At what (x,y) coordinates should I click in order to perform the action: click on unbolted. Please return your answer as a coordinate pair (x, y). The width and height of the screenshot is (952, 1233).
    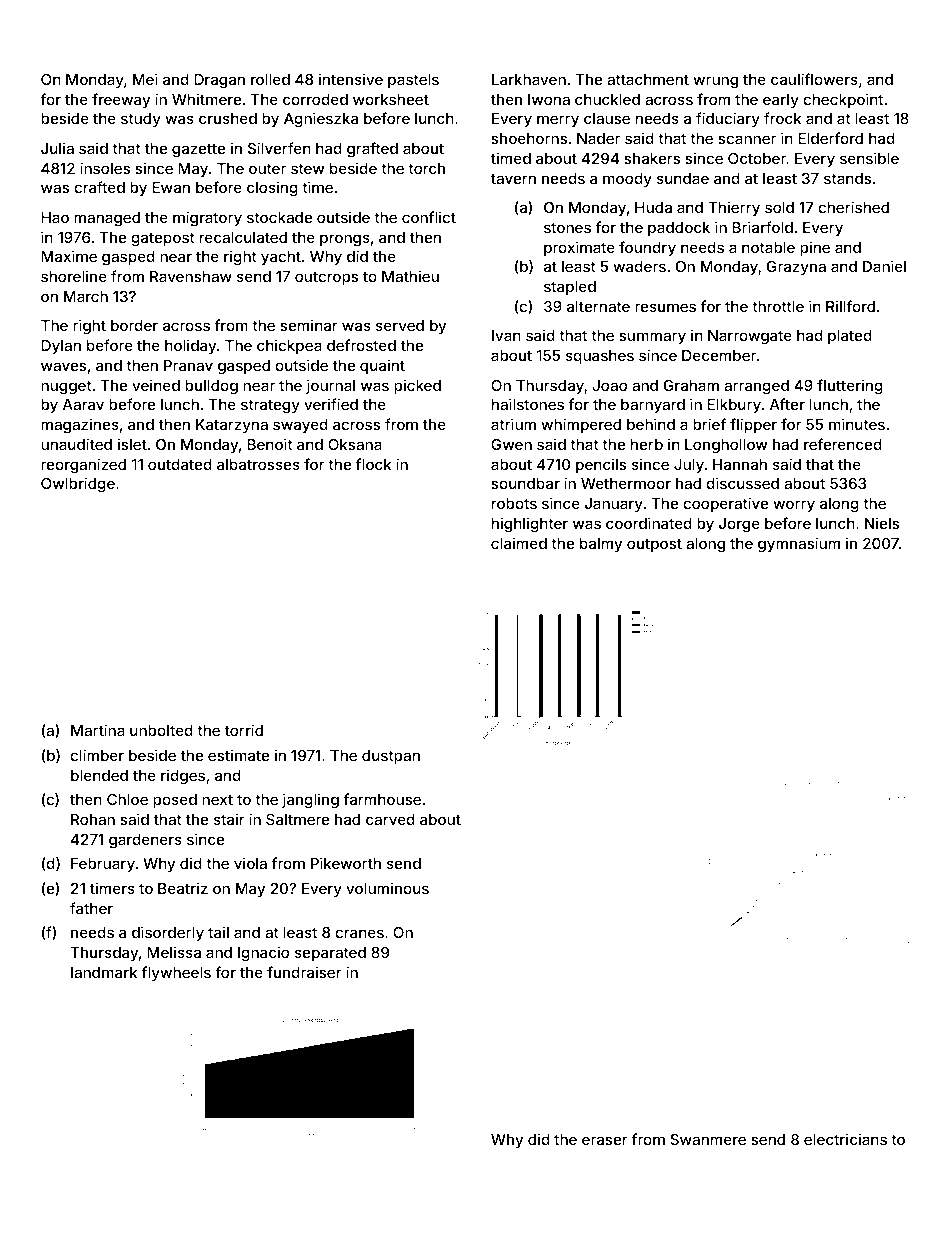
    Looking at the image, I should click on (161, 730).
